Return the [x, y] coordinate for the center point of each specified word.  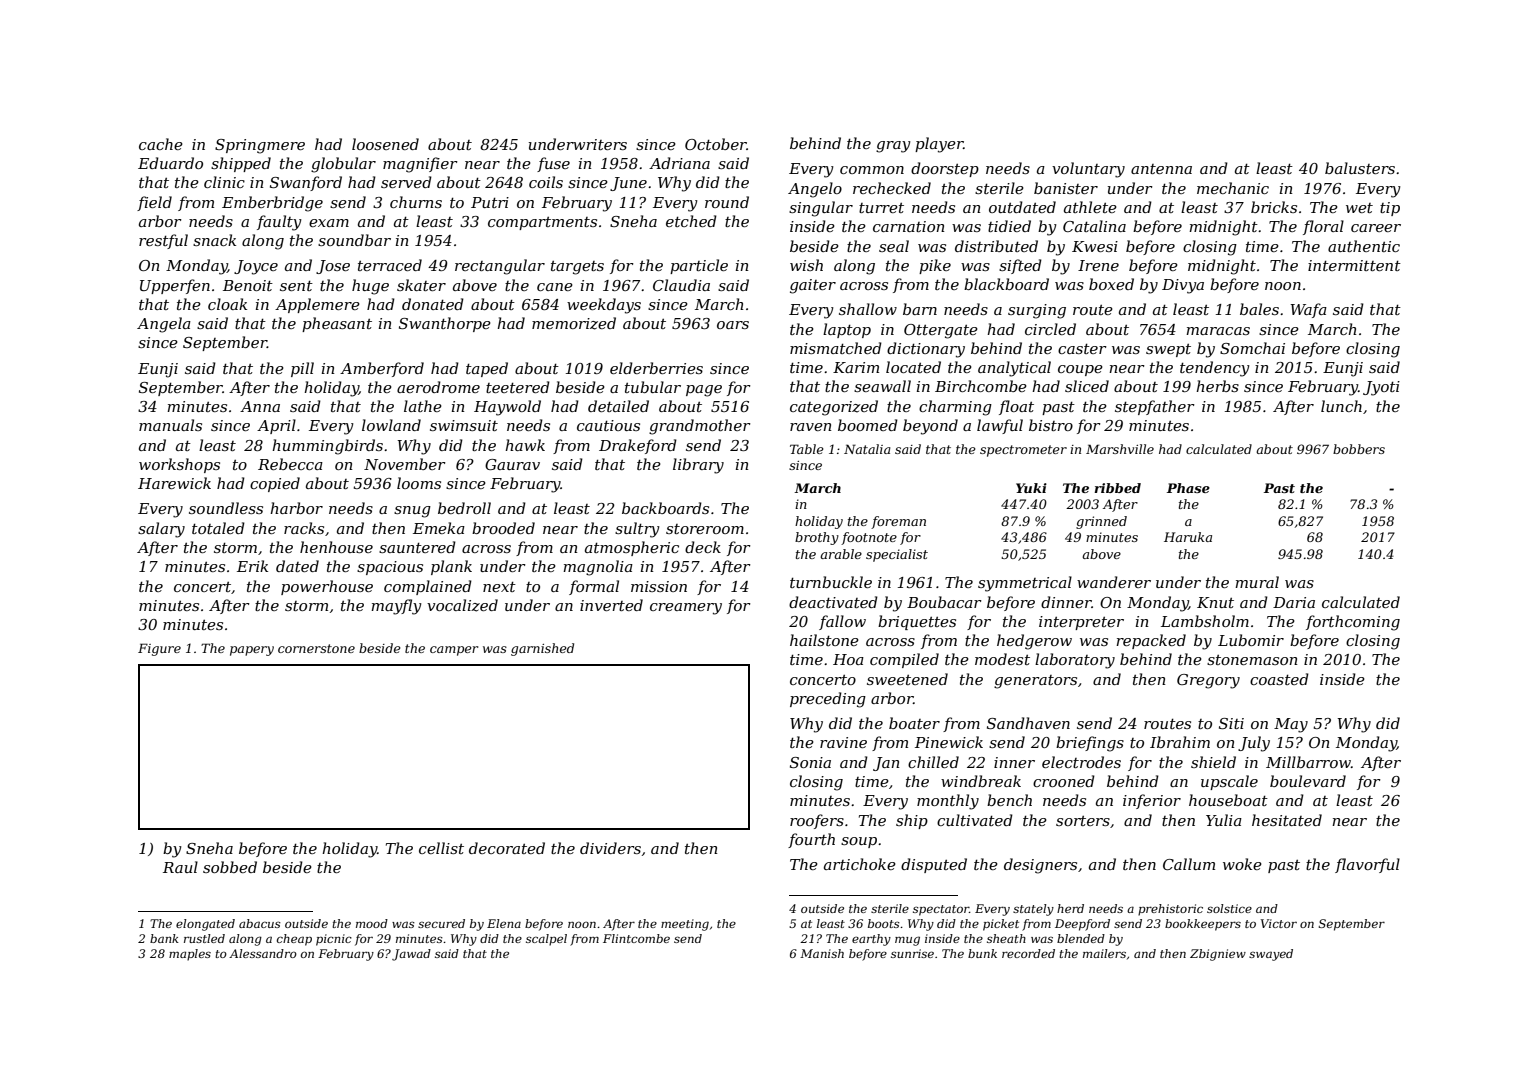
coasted [1279, 679]
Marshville [1120, 449]
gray [893, 147]
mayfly [396, 607]
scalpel [546, 940]
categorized [834, 408]
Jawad [411, 955]
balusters [1360, 168]
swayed [1271, 955]
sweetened [907, 679]
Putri [490, 202]
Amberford [382, 369]
